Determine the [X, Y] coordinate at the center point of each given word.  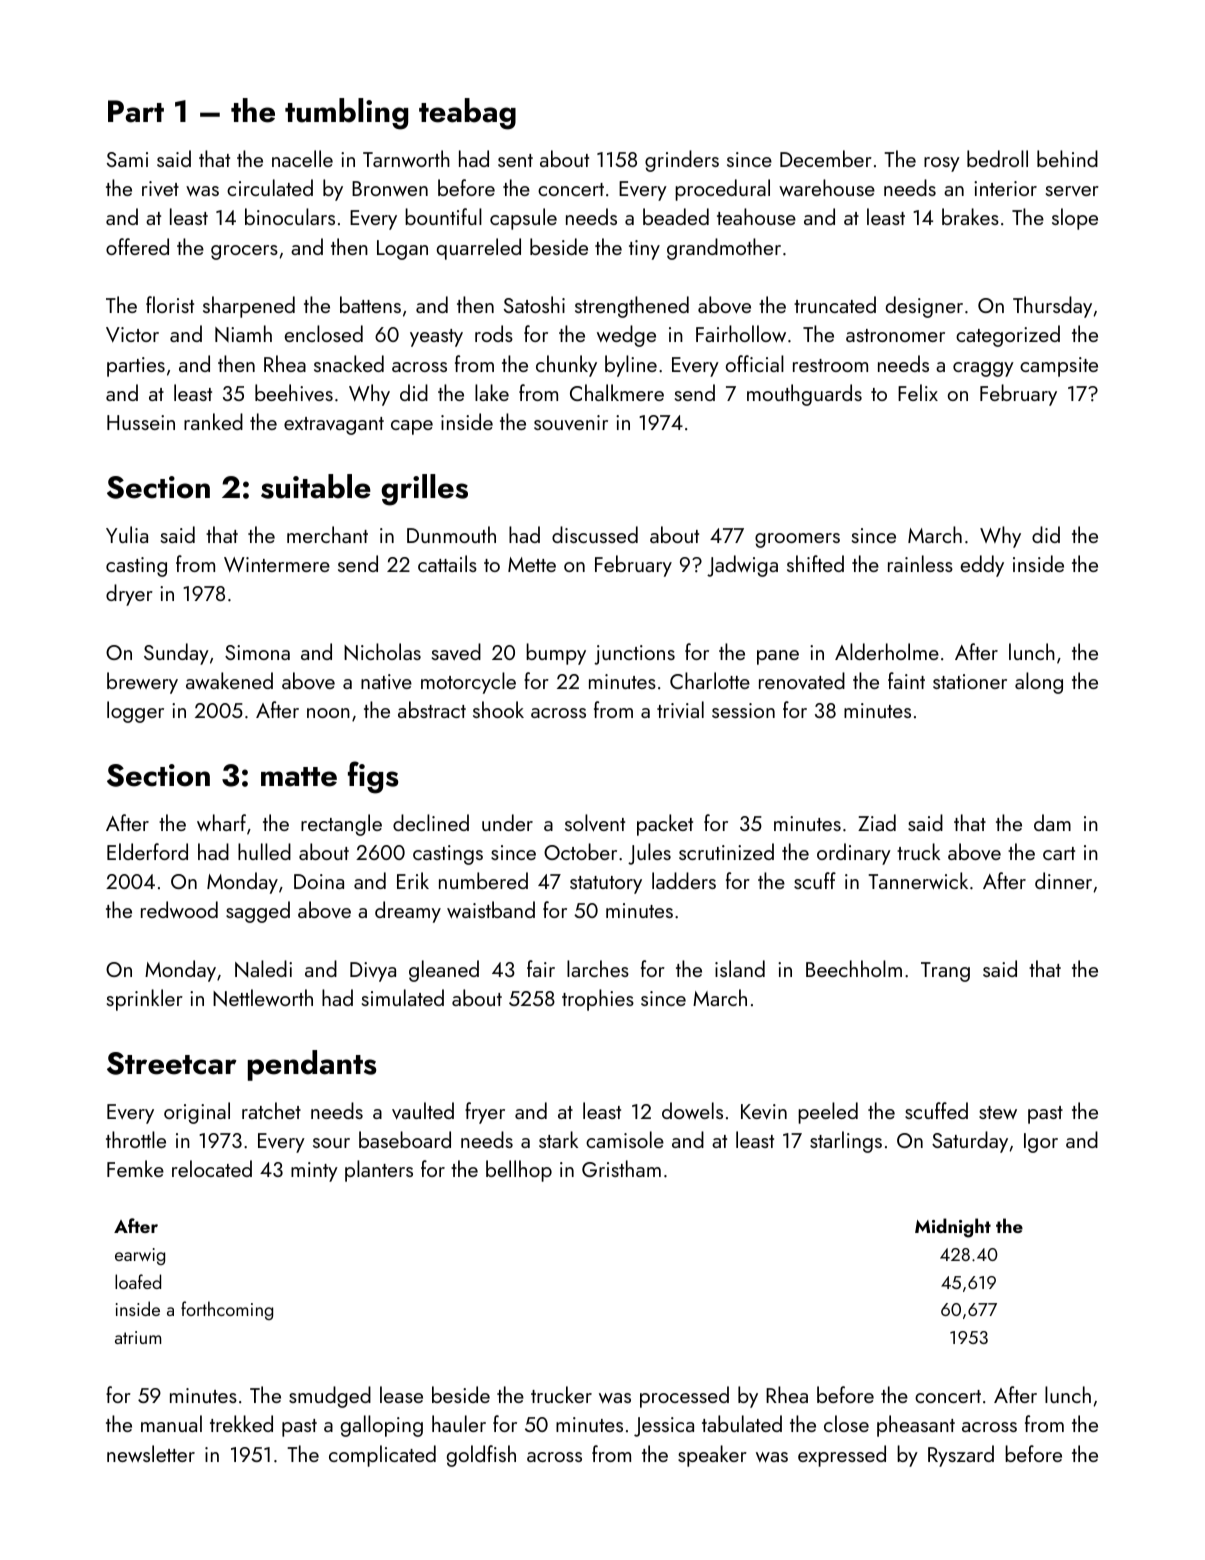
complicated [382, 1456]
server [1072, 191]
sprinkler [145, 1000]
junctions [634, 655]
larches [598, 968]
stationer [970, 681]
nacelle [302, 158]
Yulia [127, 534]
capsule [523, 219]
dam [1052, 822]
